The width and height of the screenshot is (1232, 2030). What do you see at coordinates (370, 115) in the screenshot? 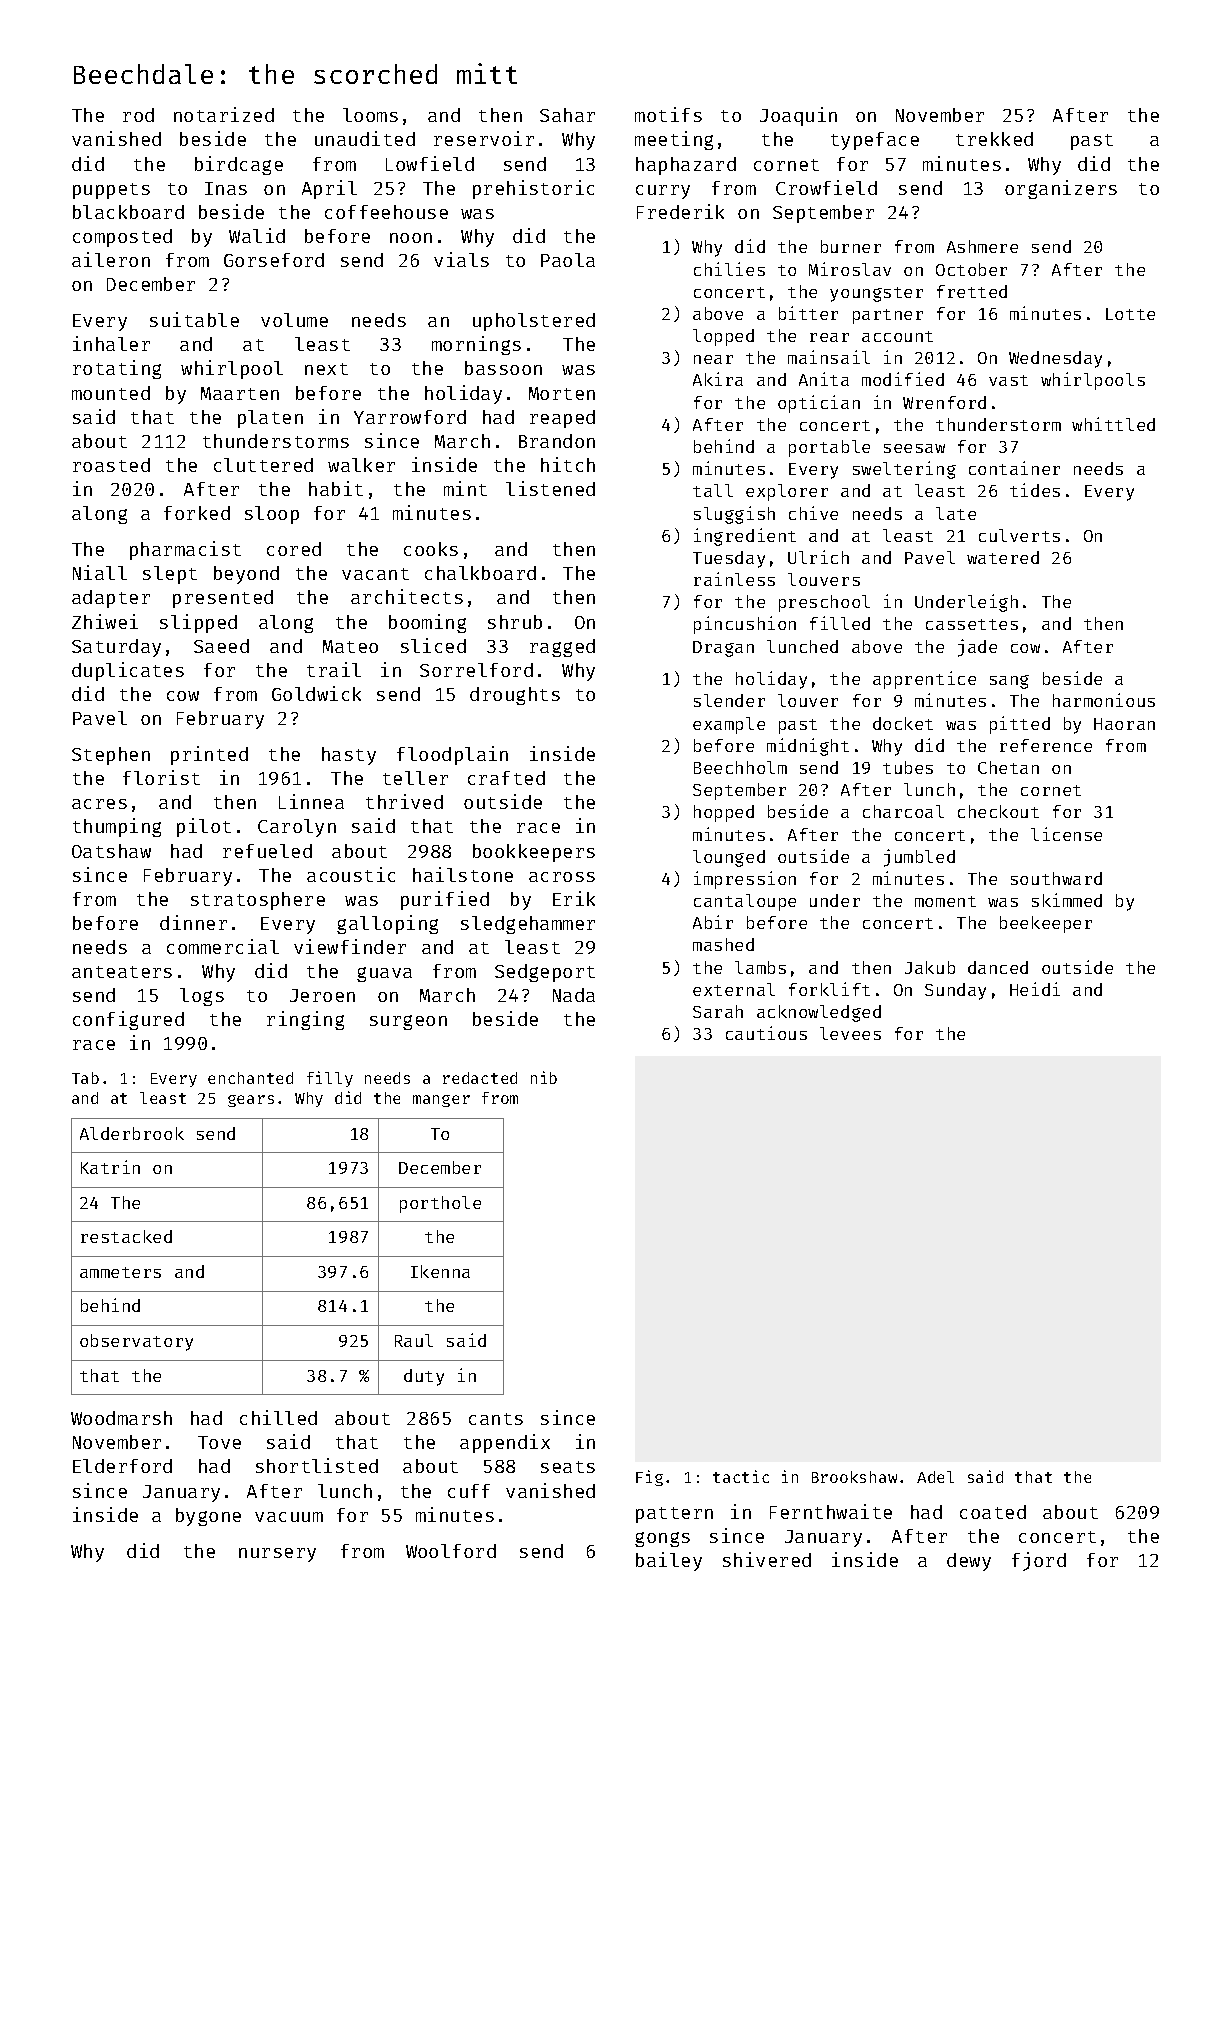
I see `looms` at bounding box center [370, 115].
